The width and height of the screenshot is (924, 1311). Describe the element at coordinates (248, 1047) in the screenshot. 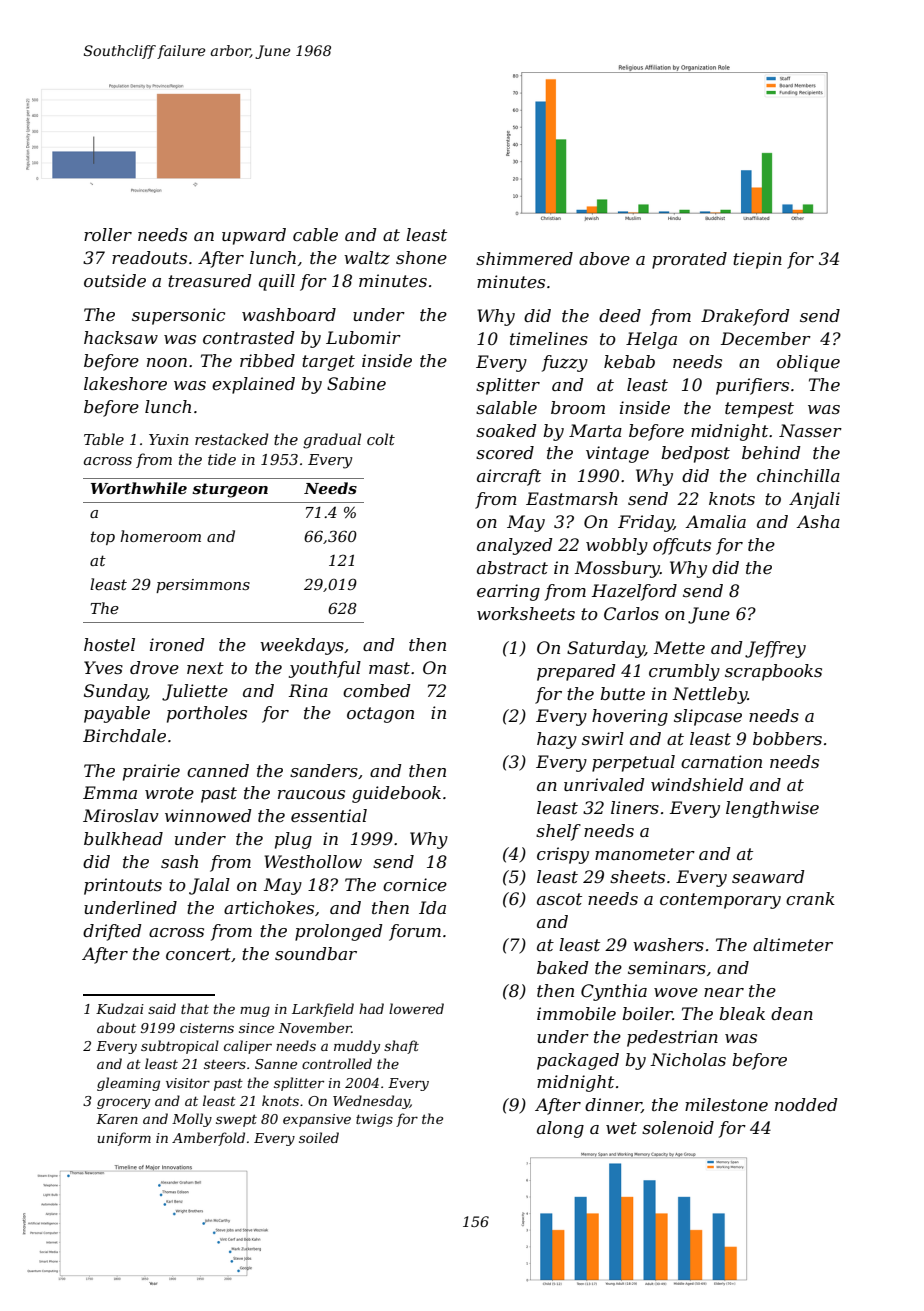

I see `caliper` at that location.
